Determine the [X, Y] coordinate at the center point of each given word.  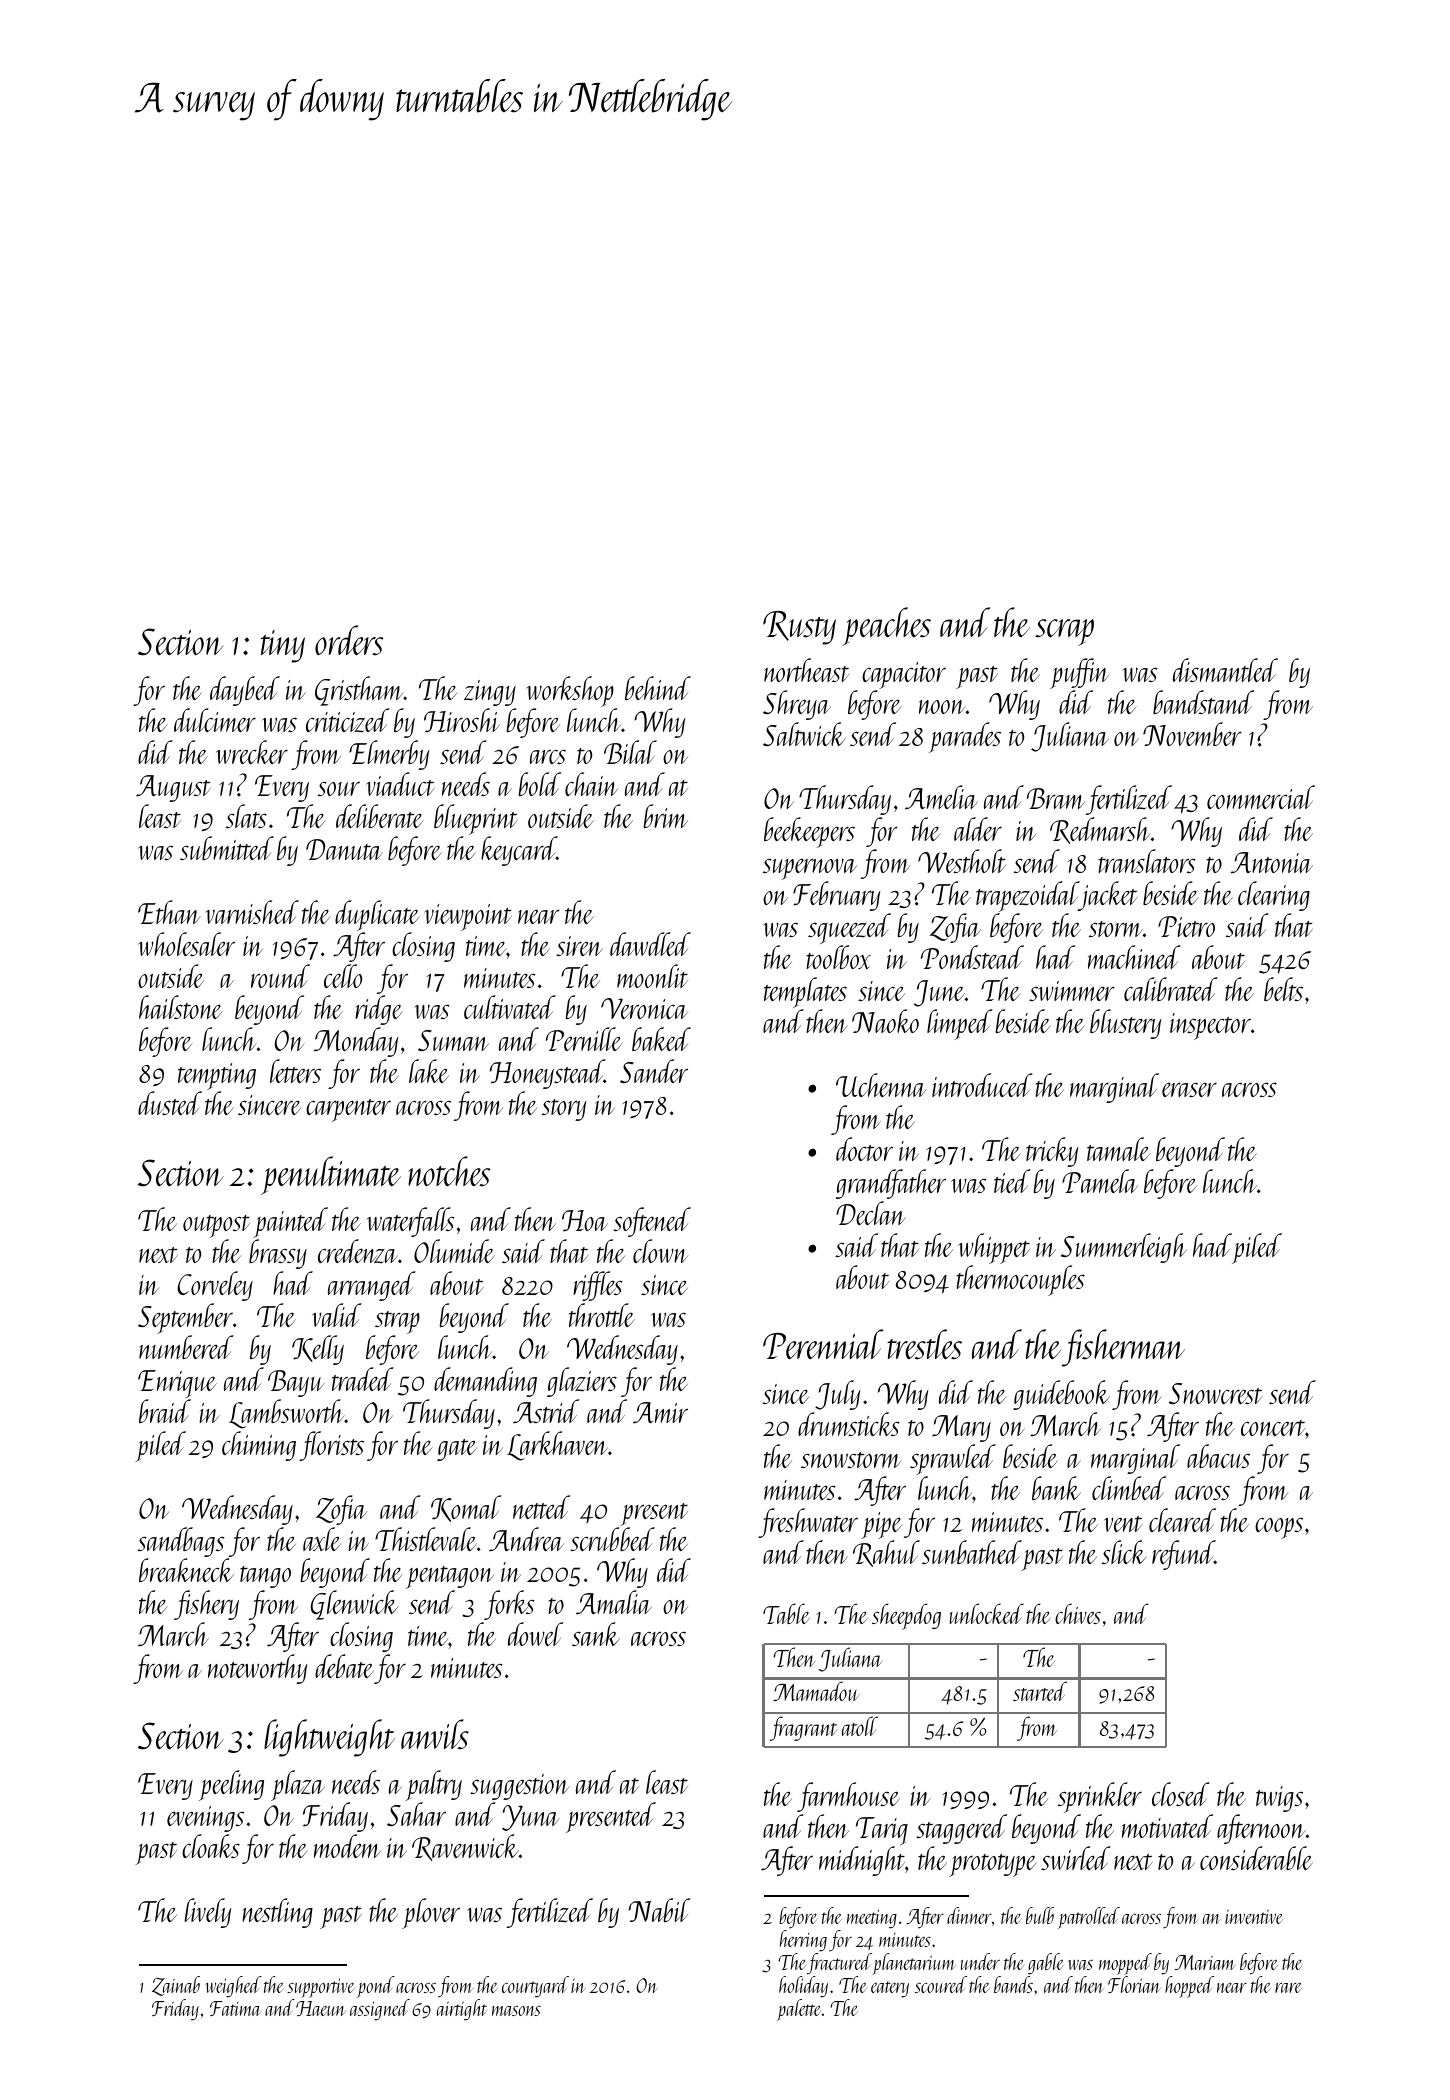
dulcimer [215, 720]
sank [596, 1634]
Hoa [585, 1220]
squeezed [849, 929]
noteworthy [258, 1669]
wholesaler [186, 944]
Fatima [235, 2008]
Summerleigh [1124, 1248]
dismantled [1225, 670]
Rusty [799, 628]
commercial [1261, 797]
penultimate [331, 1175]
